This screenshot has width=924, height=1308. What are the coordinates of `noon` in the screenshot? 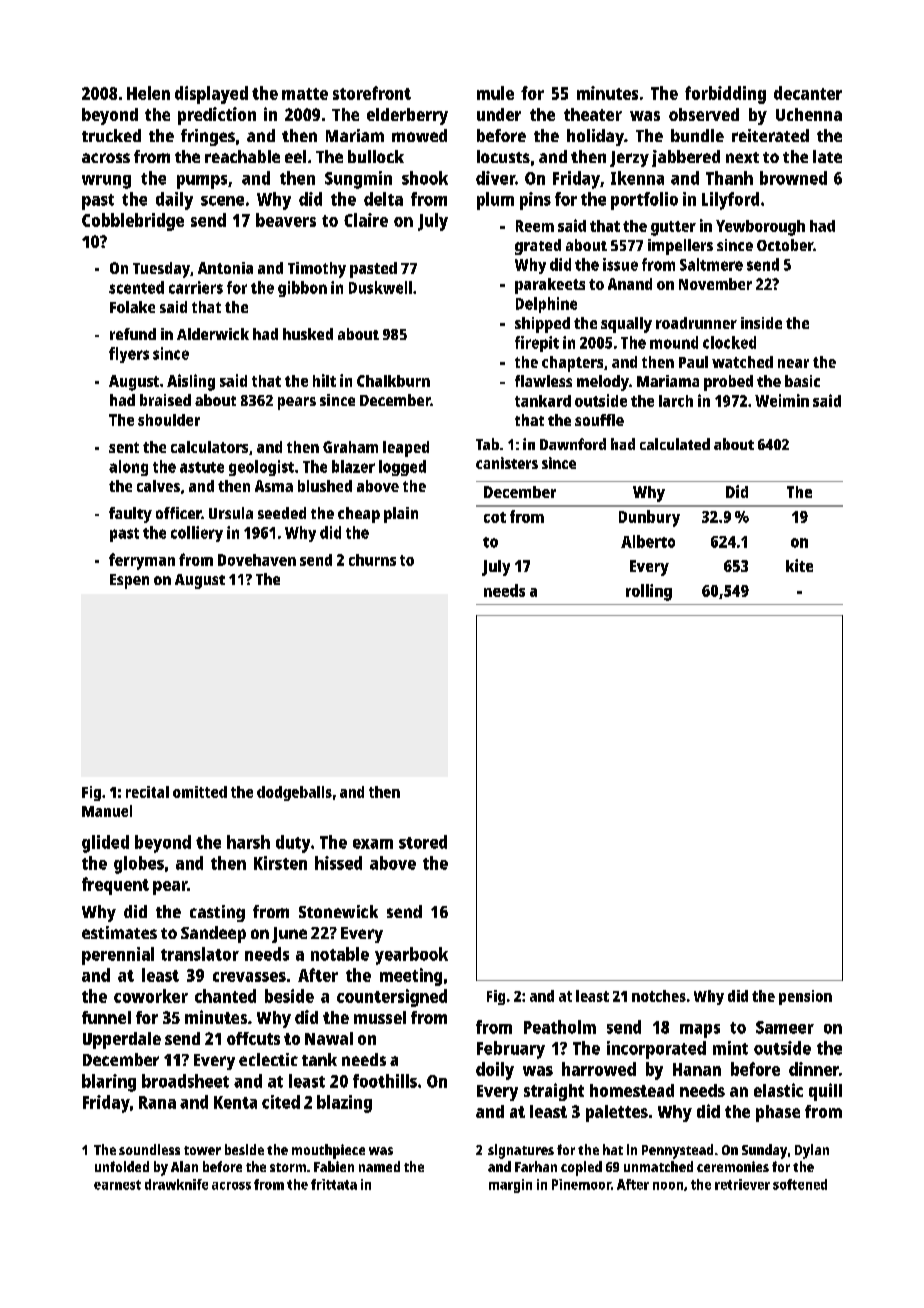 It's located at (668, 1186).
